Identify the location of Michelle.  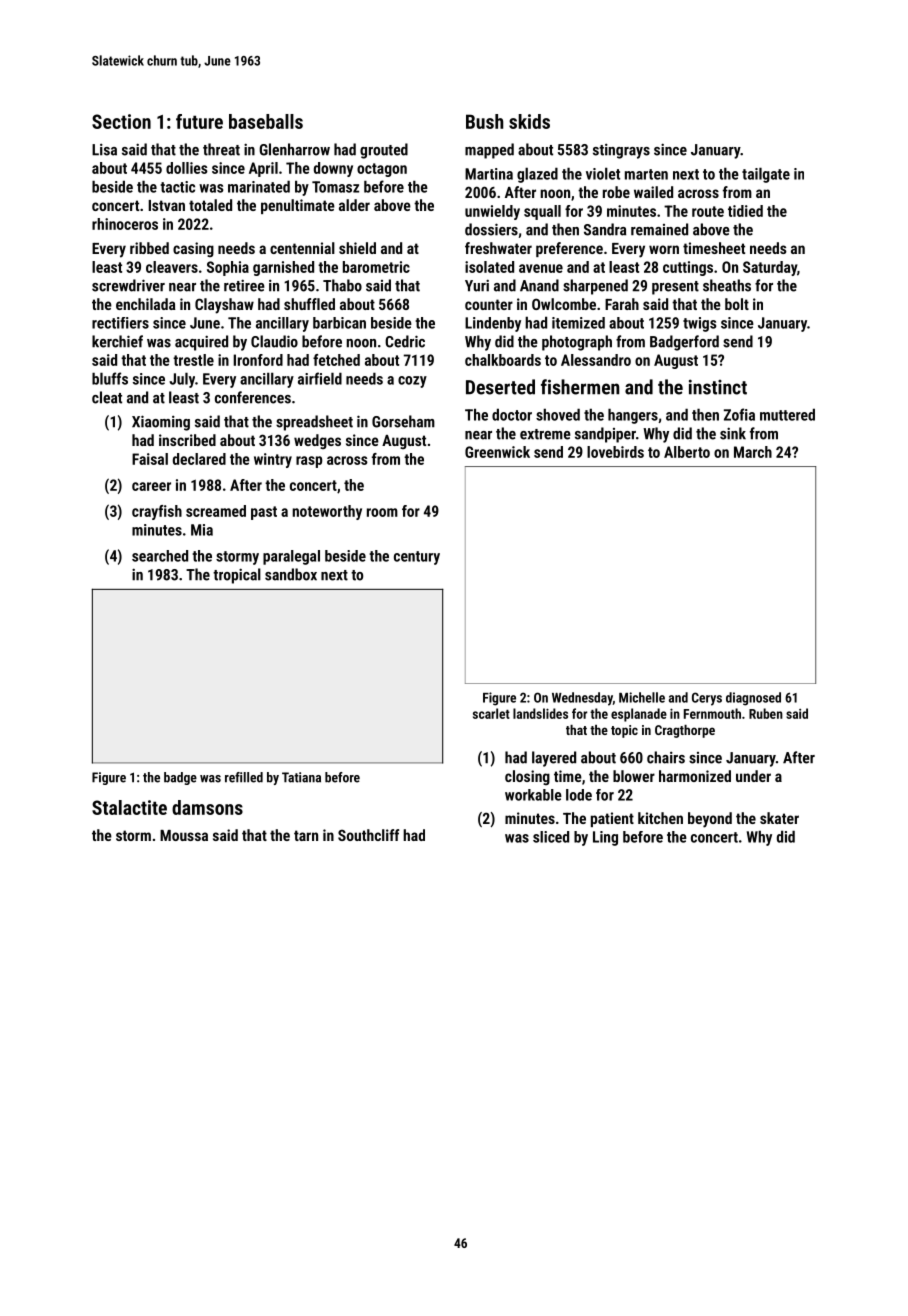
(642, 697).
